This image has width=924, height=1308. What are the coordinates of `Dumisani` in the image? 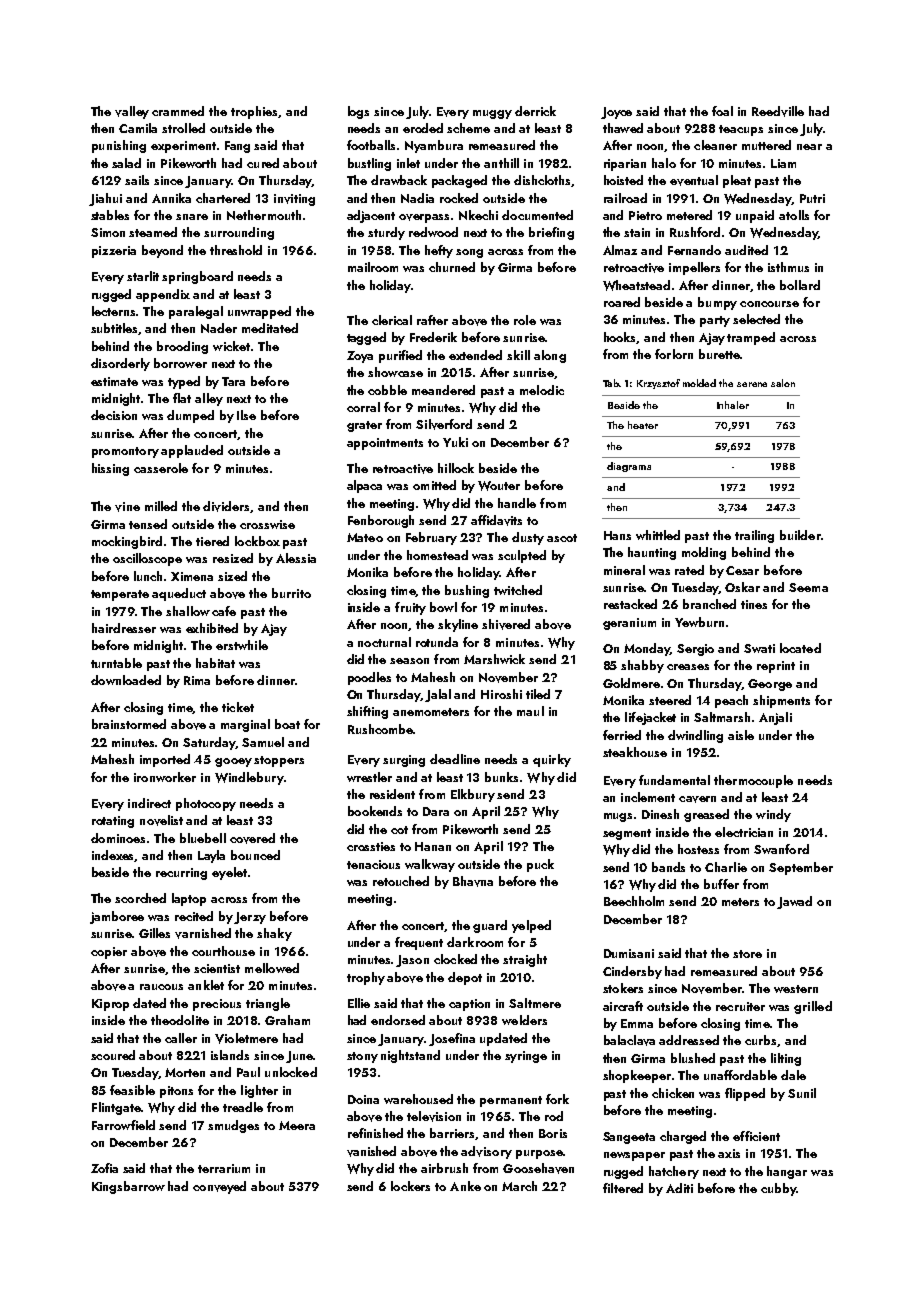 It's located at (629, 953).
